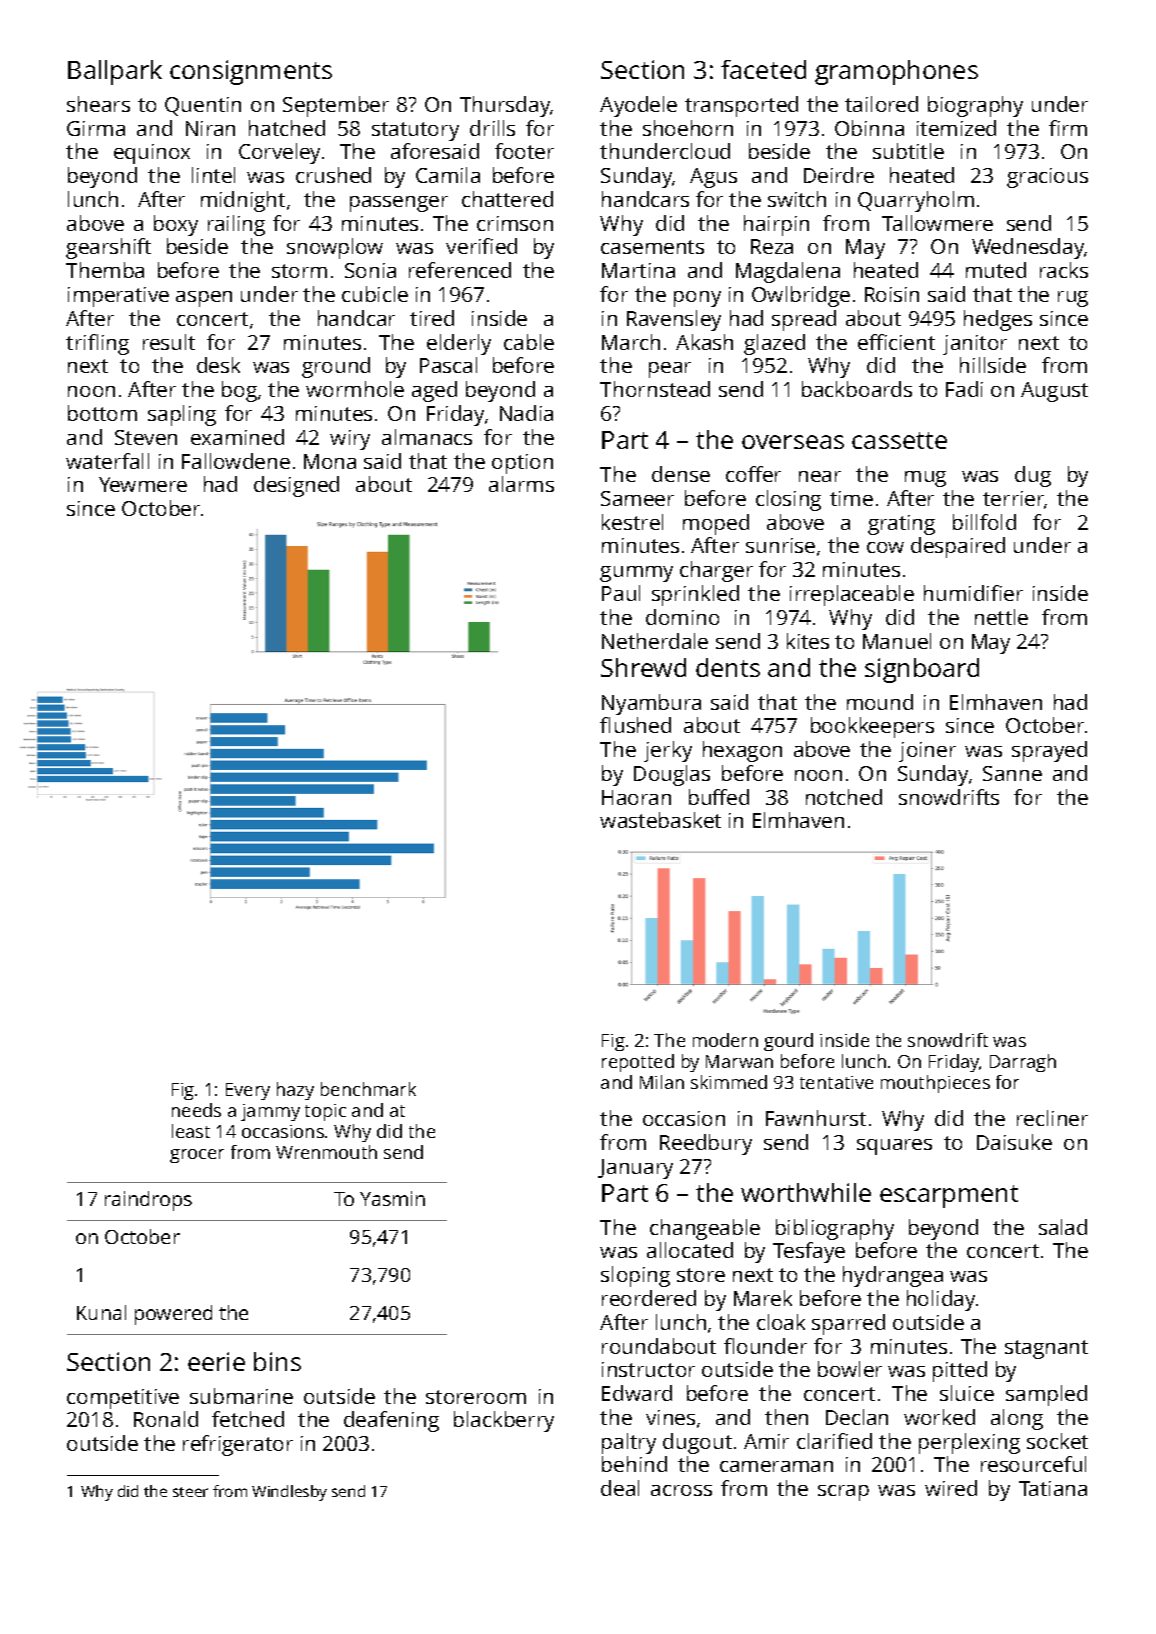 The image size is (1156, 1634). Describe the element at coordinates (763, 69) in the screenshot. I see `faceted` at that location.
